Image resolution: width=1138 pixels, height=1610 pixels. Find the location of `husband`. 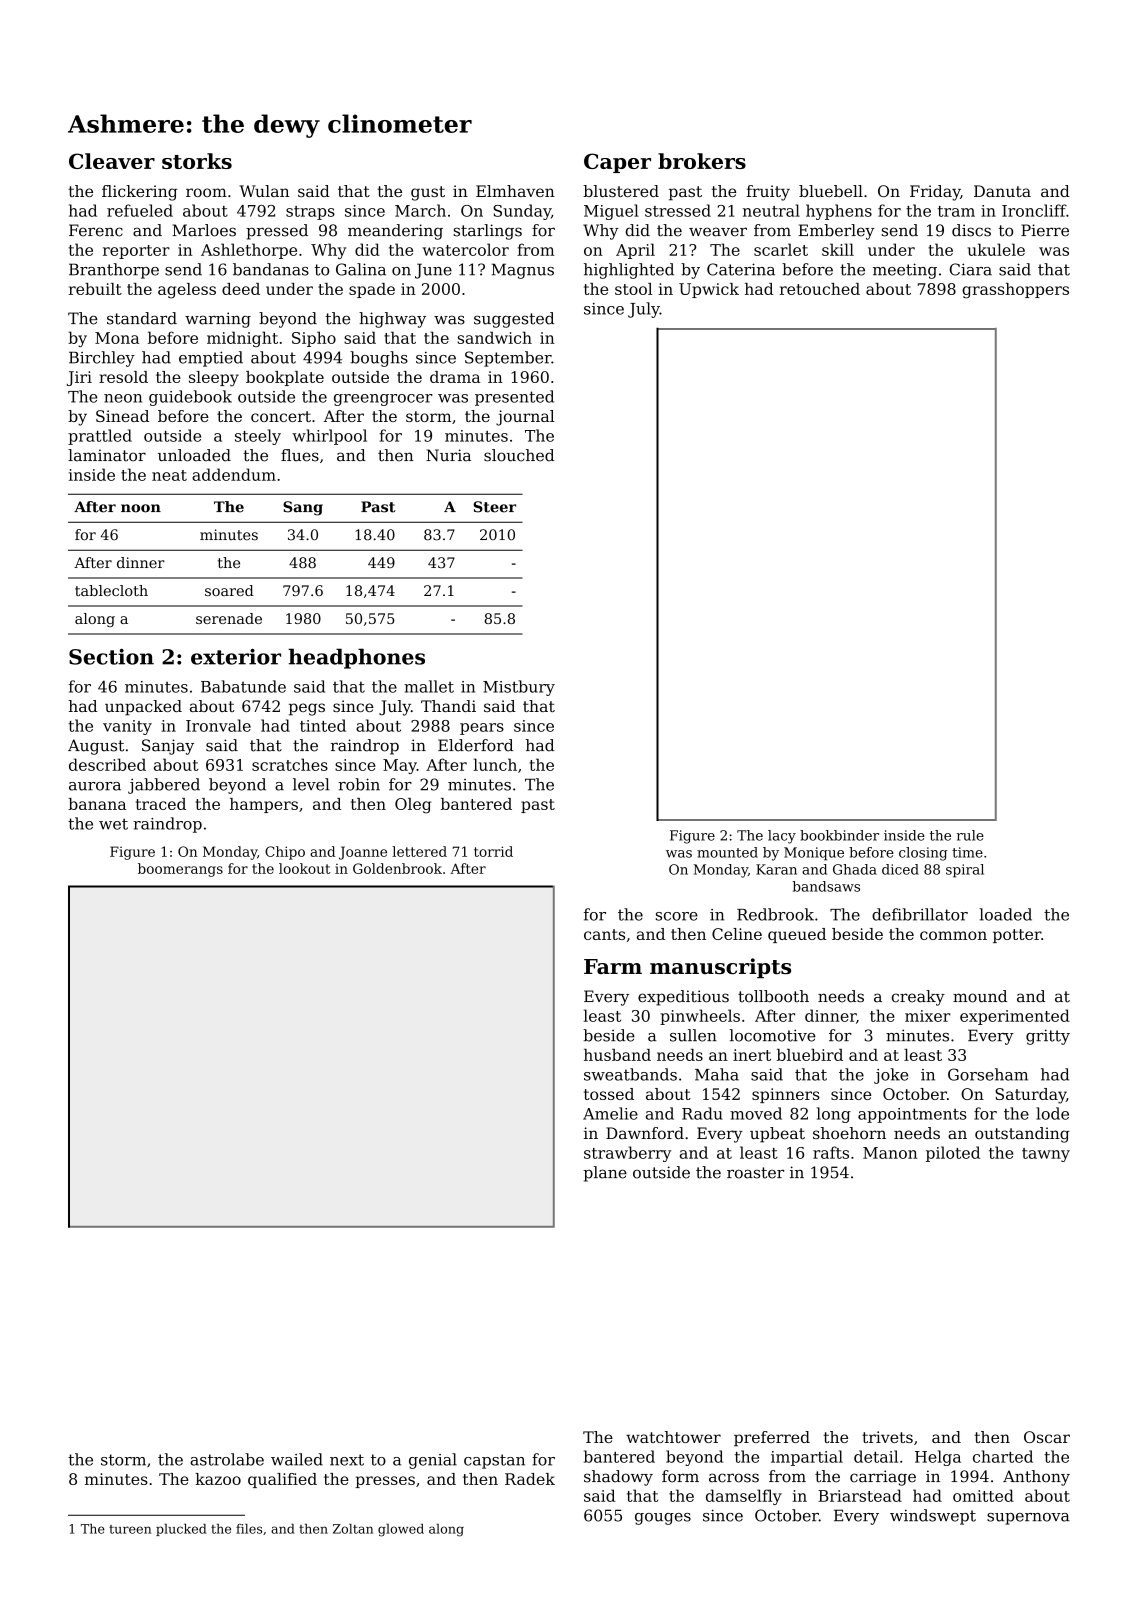

husband is located at coordinates (617, 1055).
